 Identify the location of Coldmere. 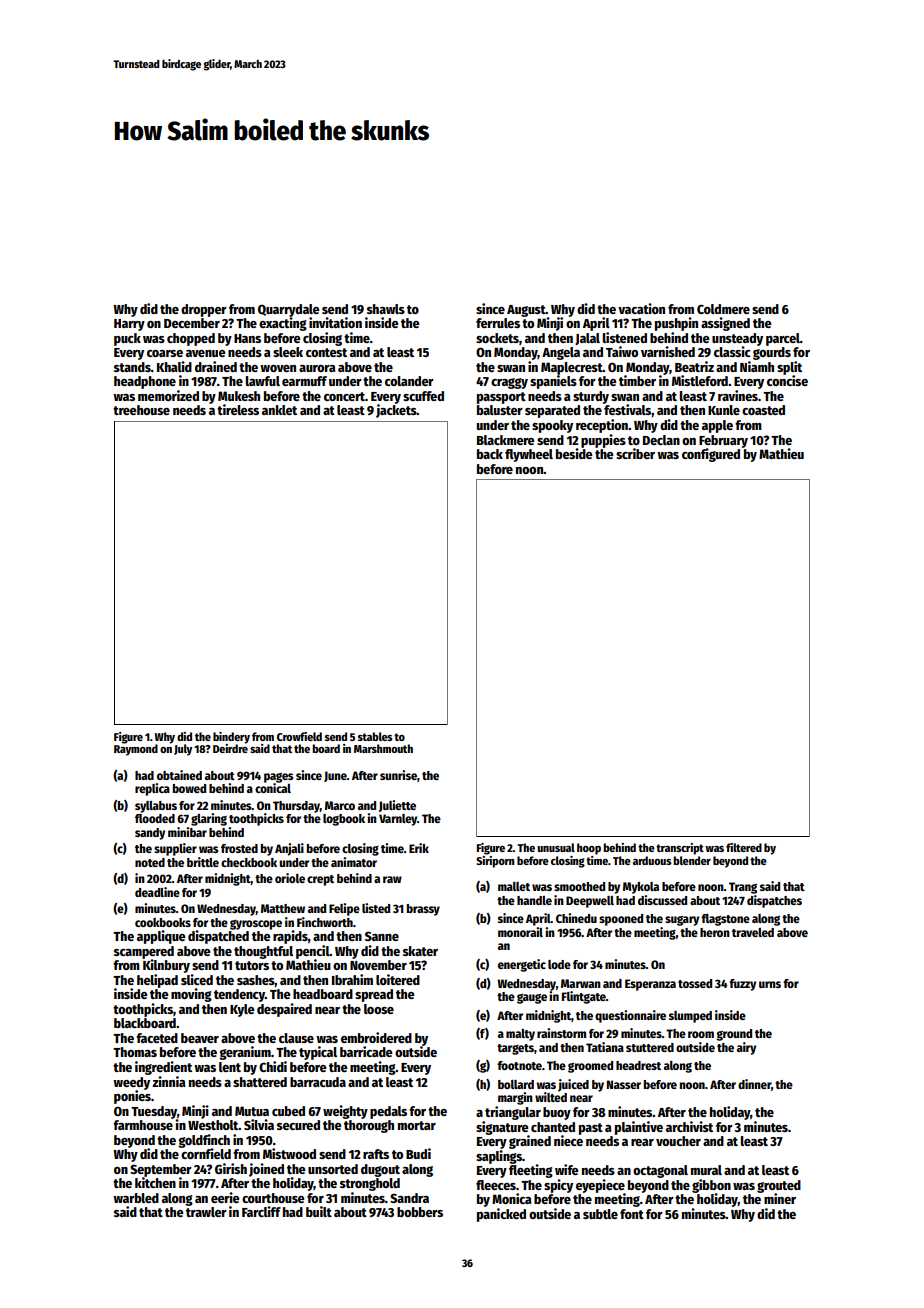
(723, 309).
